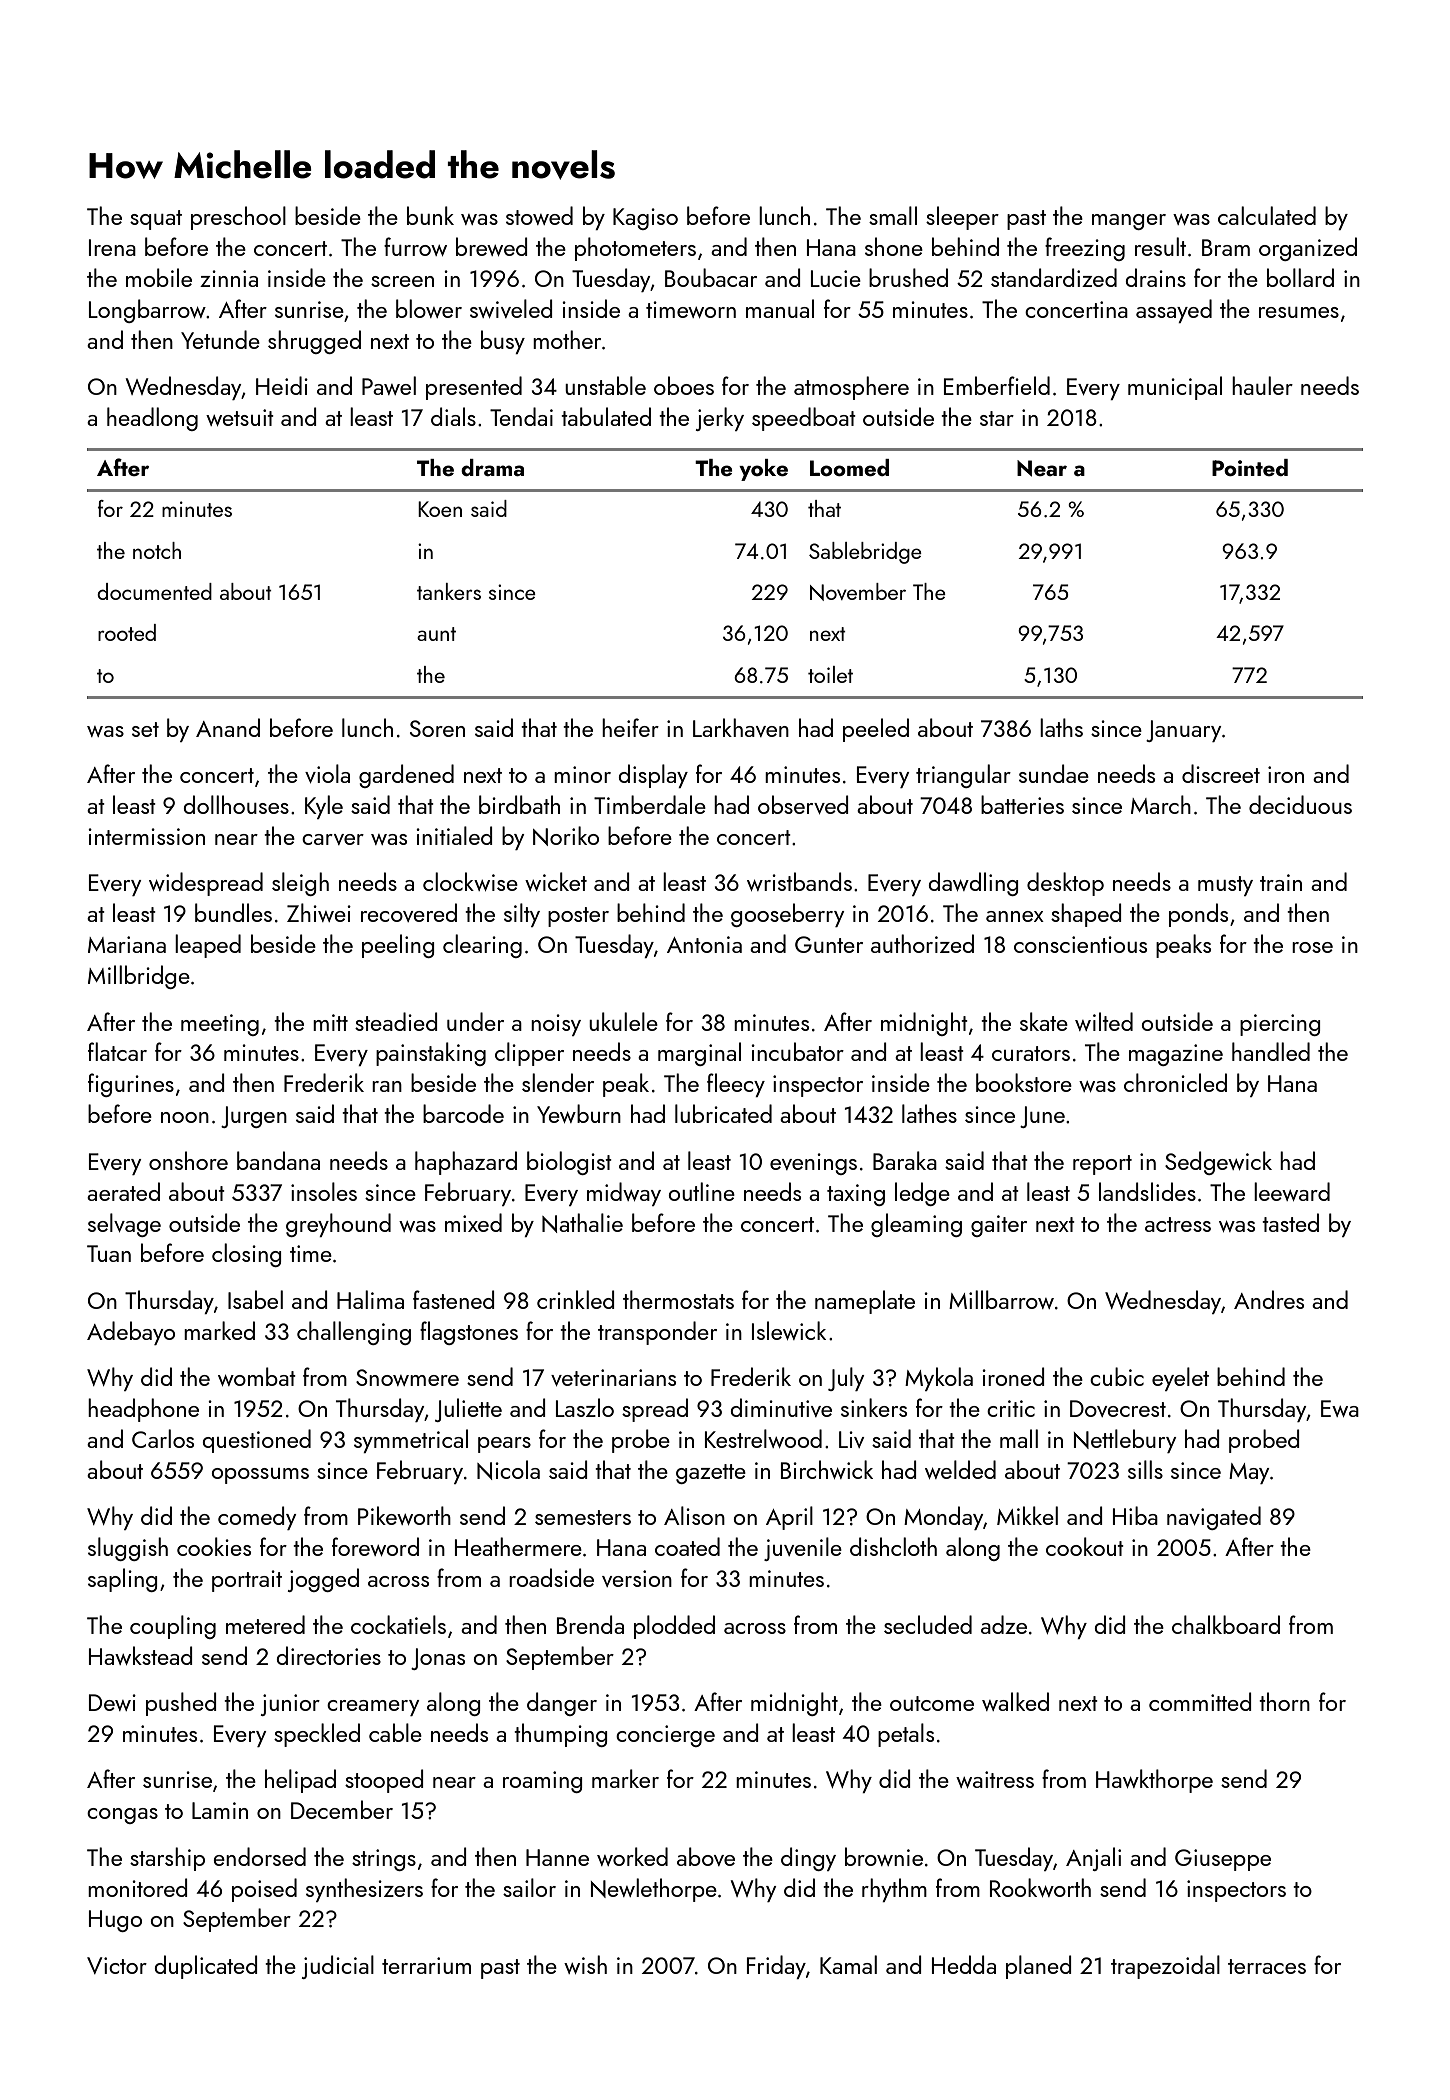  Describe the element at coordinates (1054, 277) in the image. I see `standardized` at that location.
